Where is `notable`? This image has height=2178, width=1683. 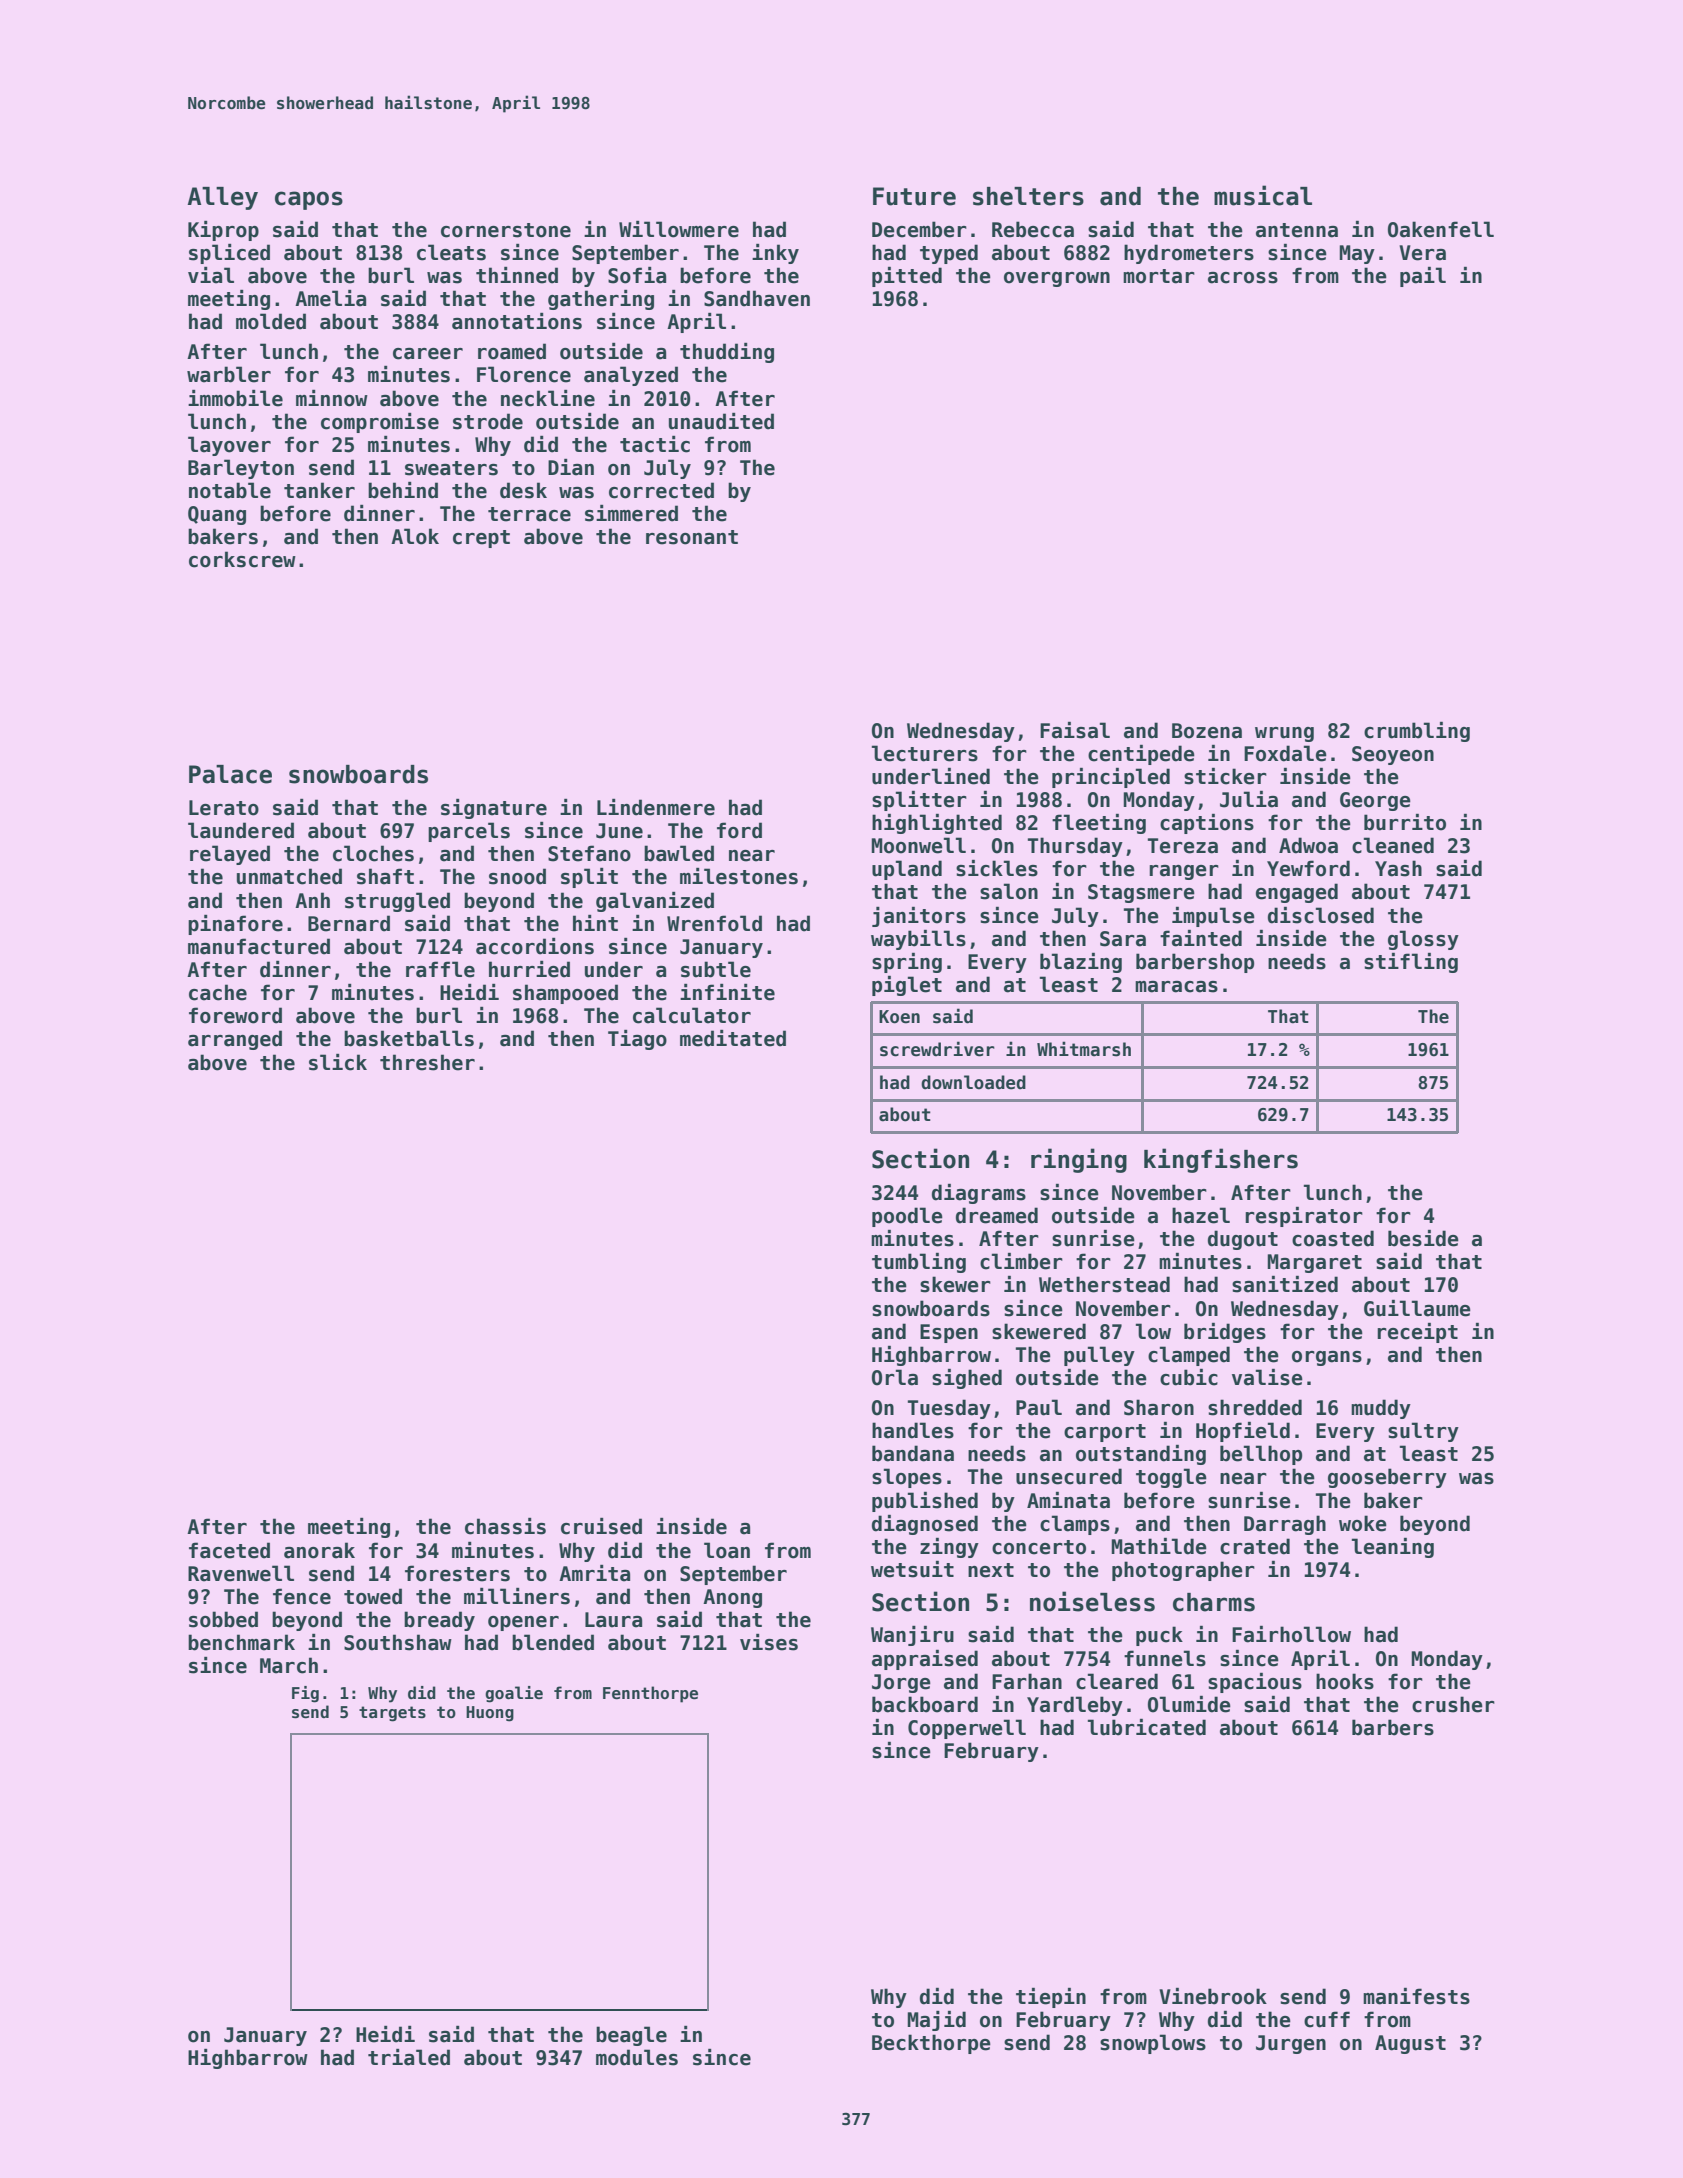
notable is located at coordinates (230, 490).
